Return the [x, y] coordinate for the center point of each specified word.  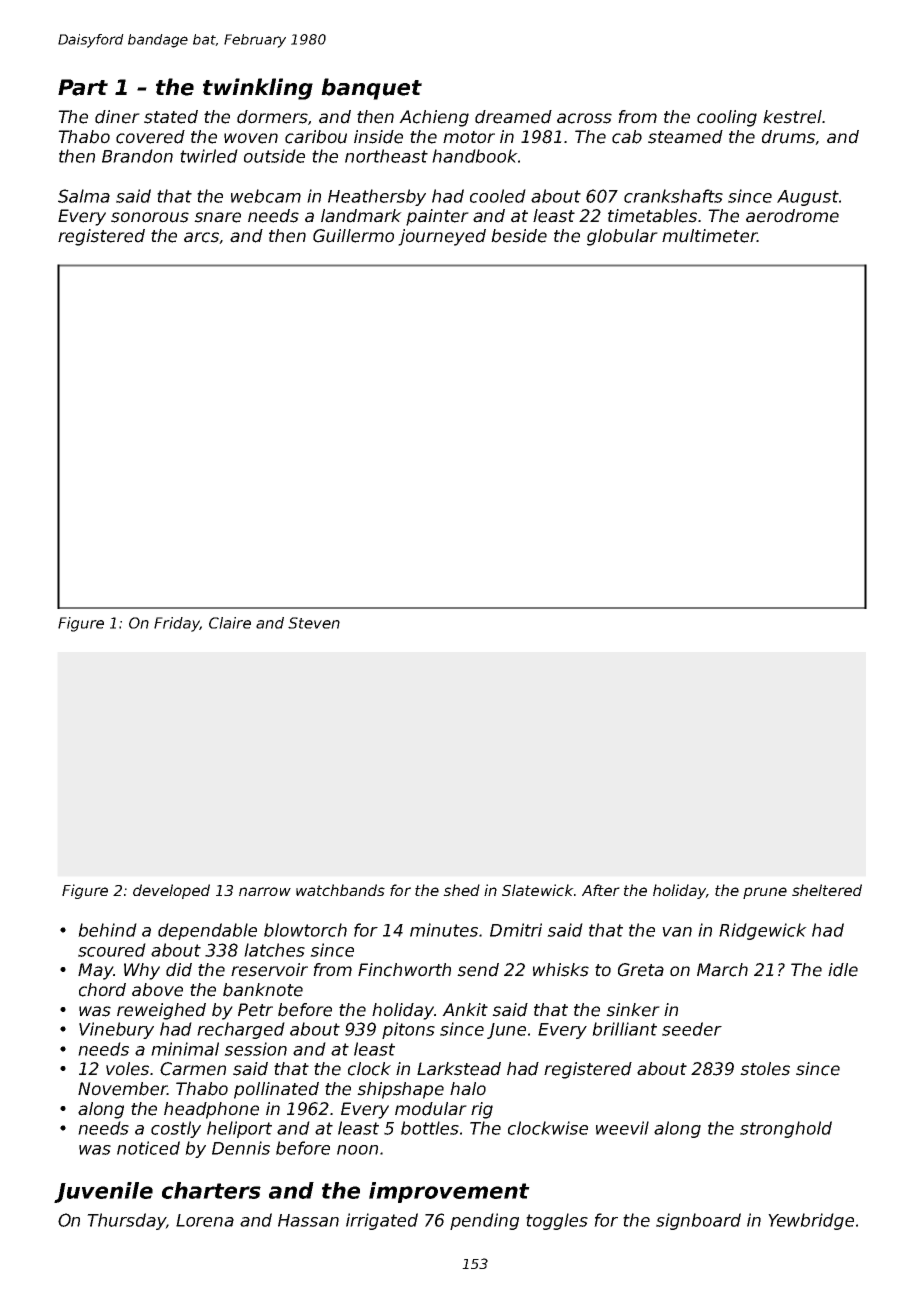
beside [519, 236]
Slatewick [538, 890]
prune [765, 893]
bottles [430, 1128]
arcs [202, 238]
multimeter [709, 236]
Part [83, 87]
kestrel [792, 117]
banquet [371, 89]
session [255, 1049]
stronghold [786, 1129]
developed [171, 891]
